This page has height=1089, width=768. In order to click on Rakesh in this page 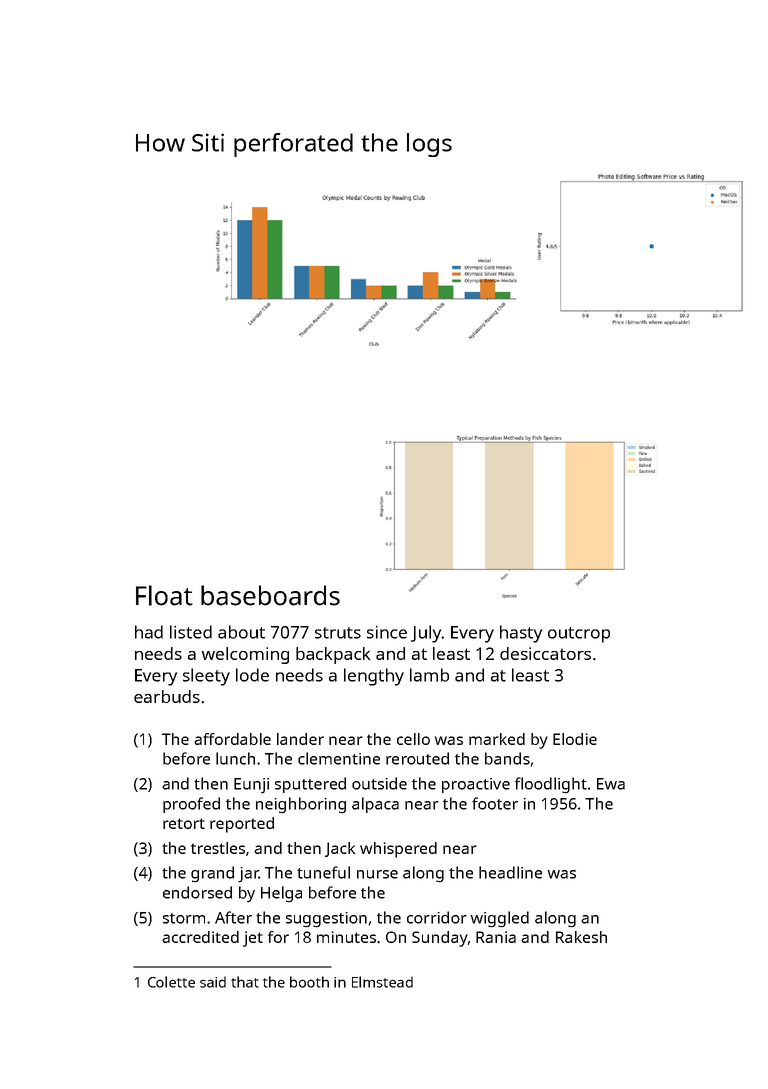, I will do `click(581, 937)`.
